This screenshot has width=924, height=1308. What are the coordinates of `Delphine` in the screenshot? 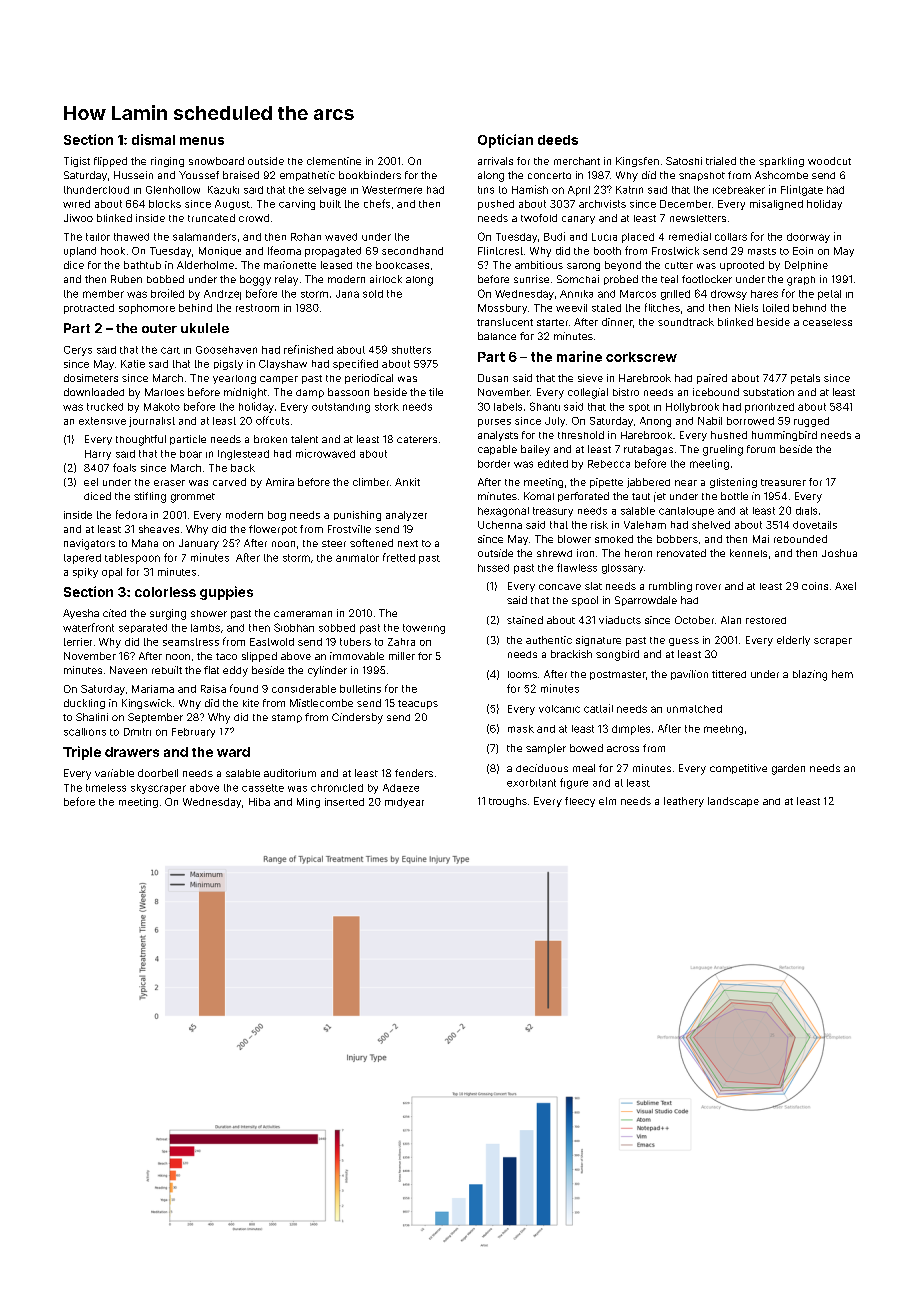 It's located at (806, 266).
